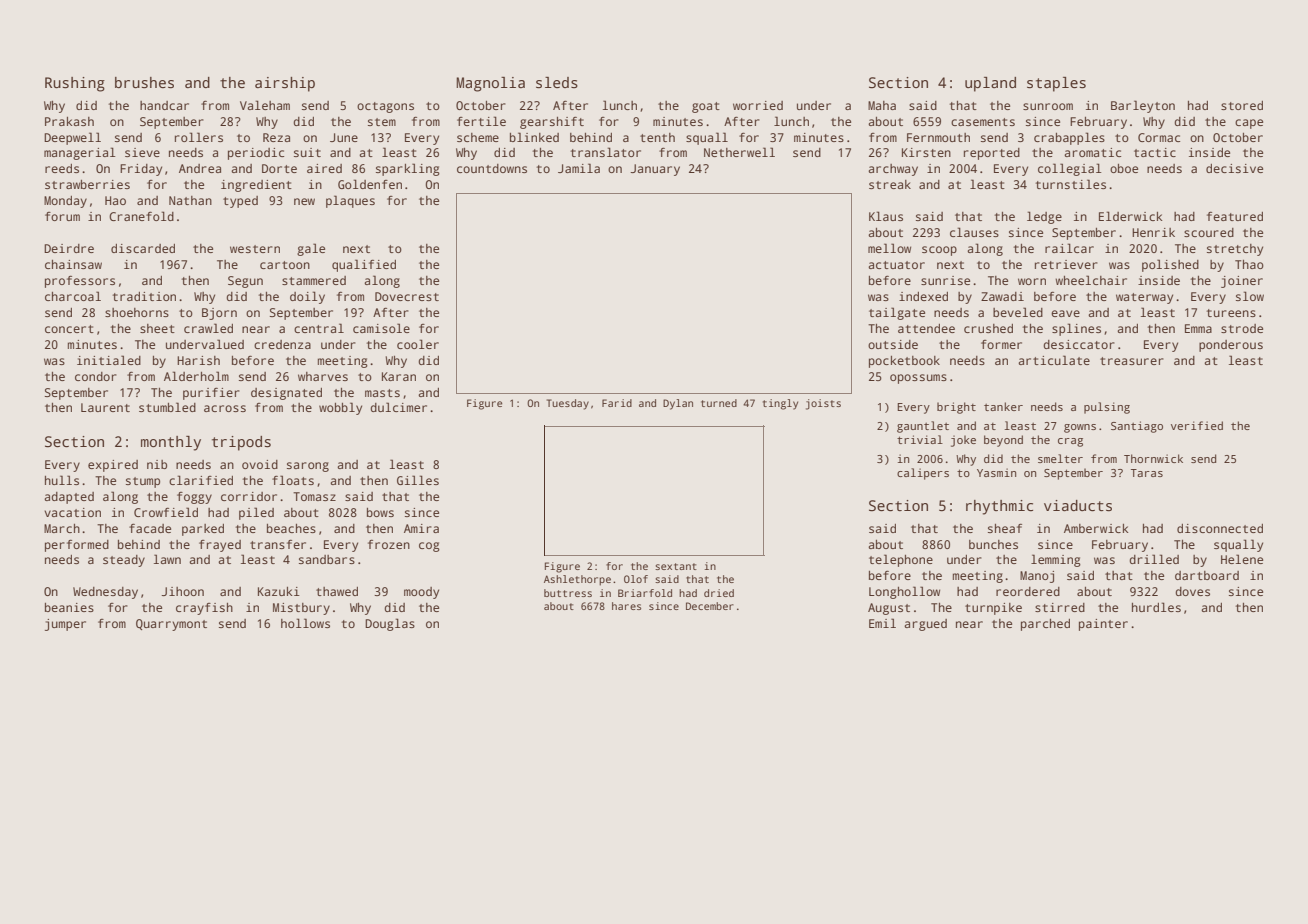  I want to click on airship, so click(285, 84).
